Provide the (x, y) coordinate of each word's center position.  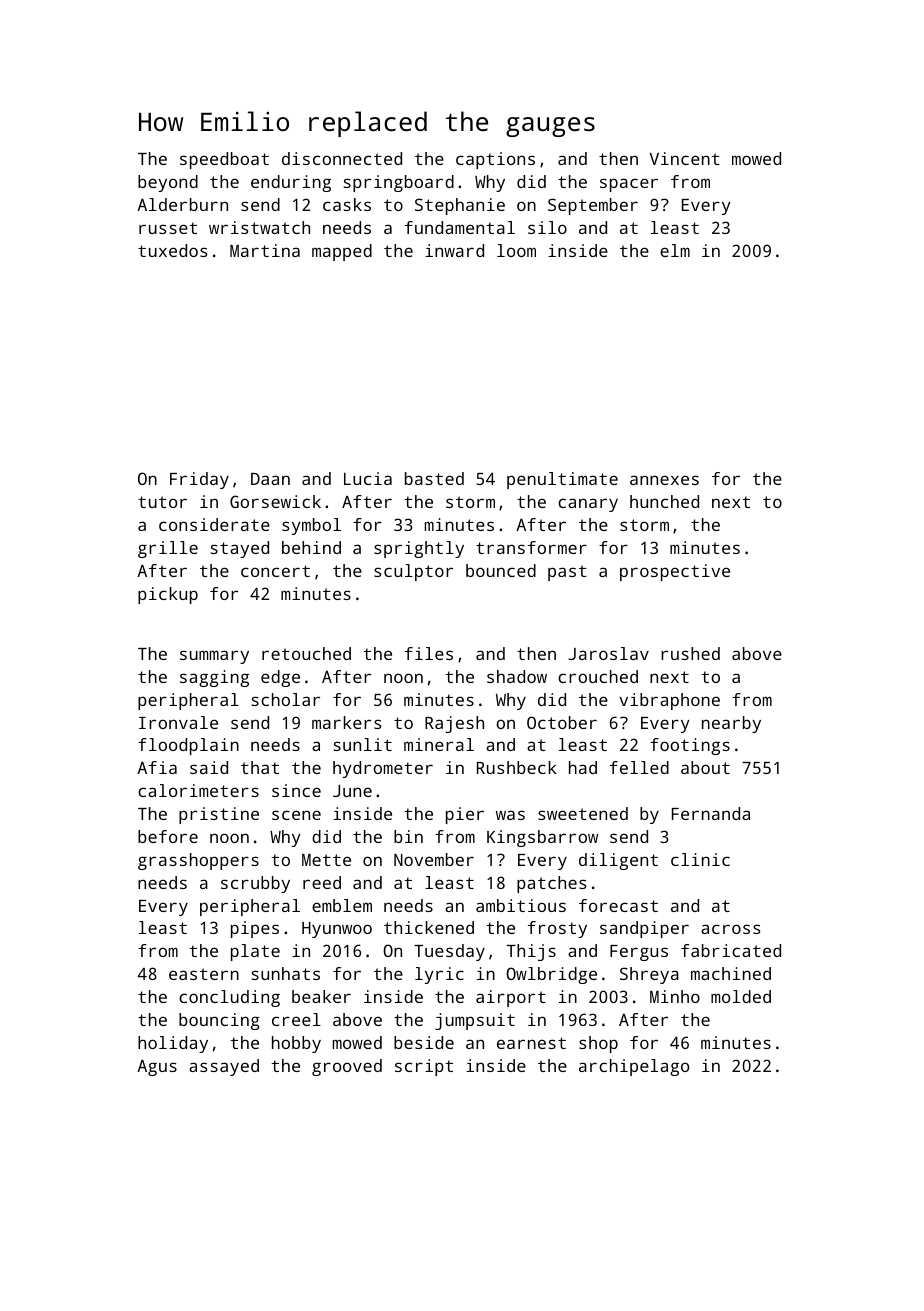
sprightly (419, 549)
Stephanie (460, 206)
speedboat (224, 160)
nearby (731, 724)
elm (675, 250)
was (510, 815)
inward (454, 250)
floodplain (188, 746)
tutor (162, 502)
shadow (517, 676)
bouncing (219, 1021)
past (567, 573)
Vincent (685, 158)
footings (690, 746)
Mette (326, 860)
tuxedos (172, 250)
